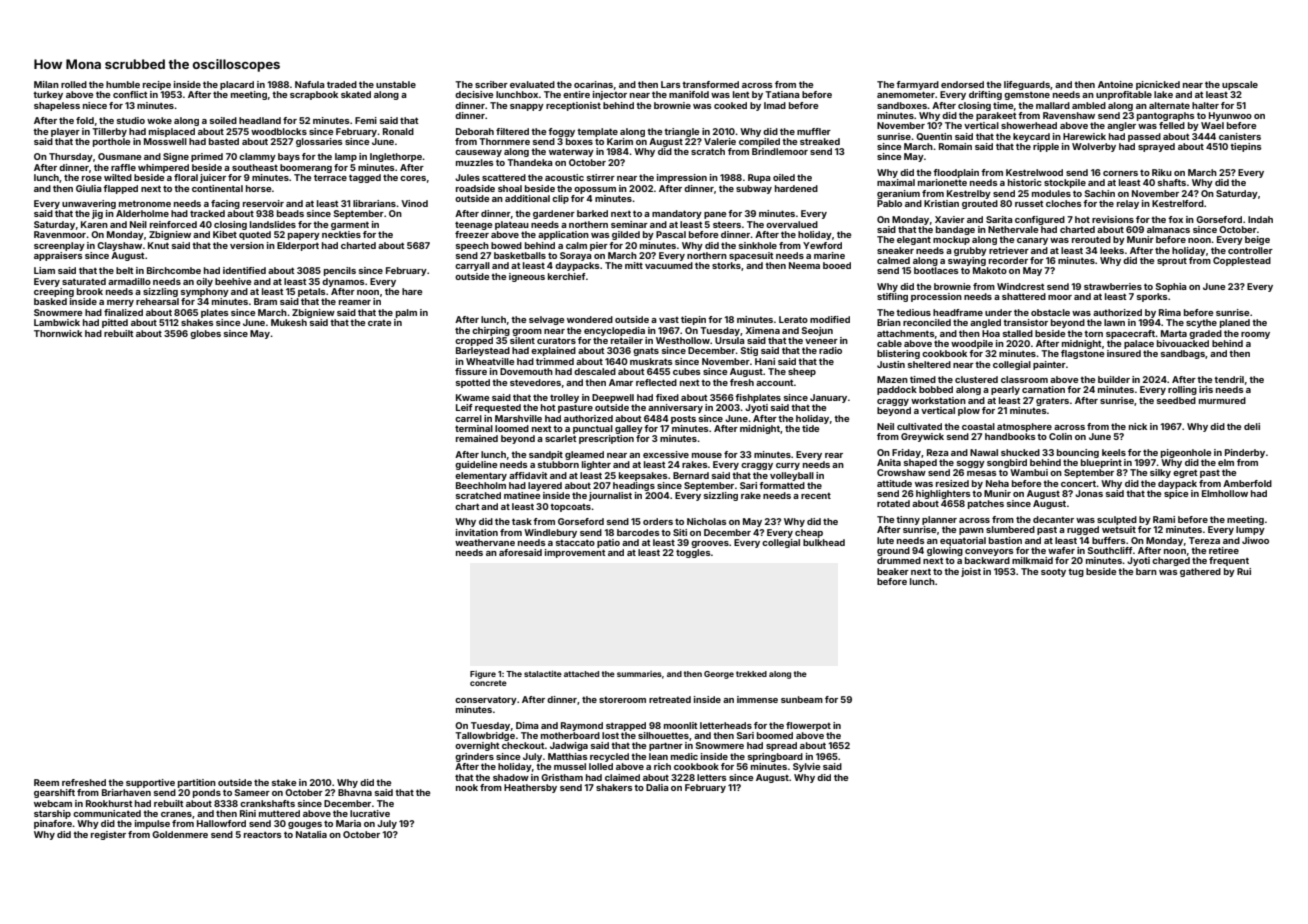 The image size is (1308, 924). Describe the element at coordinates (1172, 261) in the image. I see `sprout` at that location.
